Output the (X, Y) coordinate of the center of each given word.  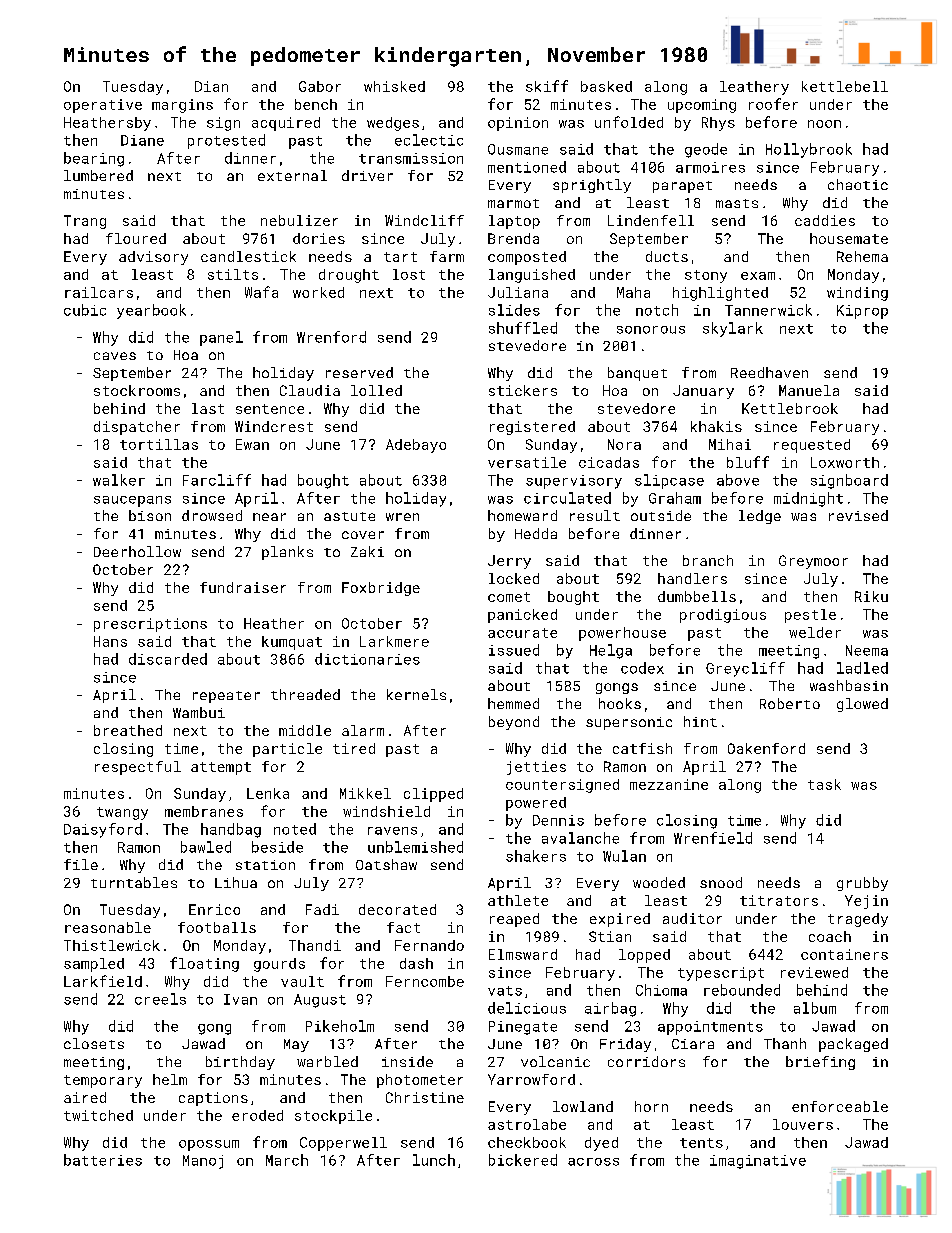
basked (606, 86)
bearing (94, 159)
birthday (240, 1063)
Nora (624, 444)
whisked (394, 86)
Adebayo (416, 446)
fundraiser (243, 587)
